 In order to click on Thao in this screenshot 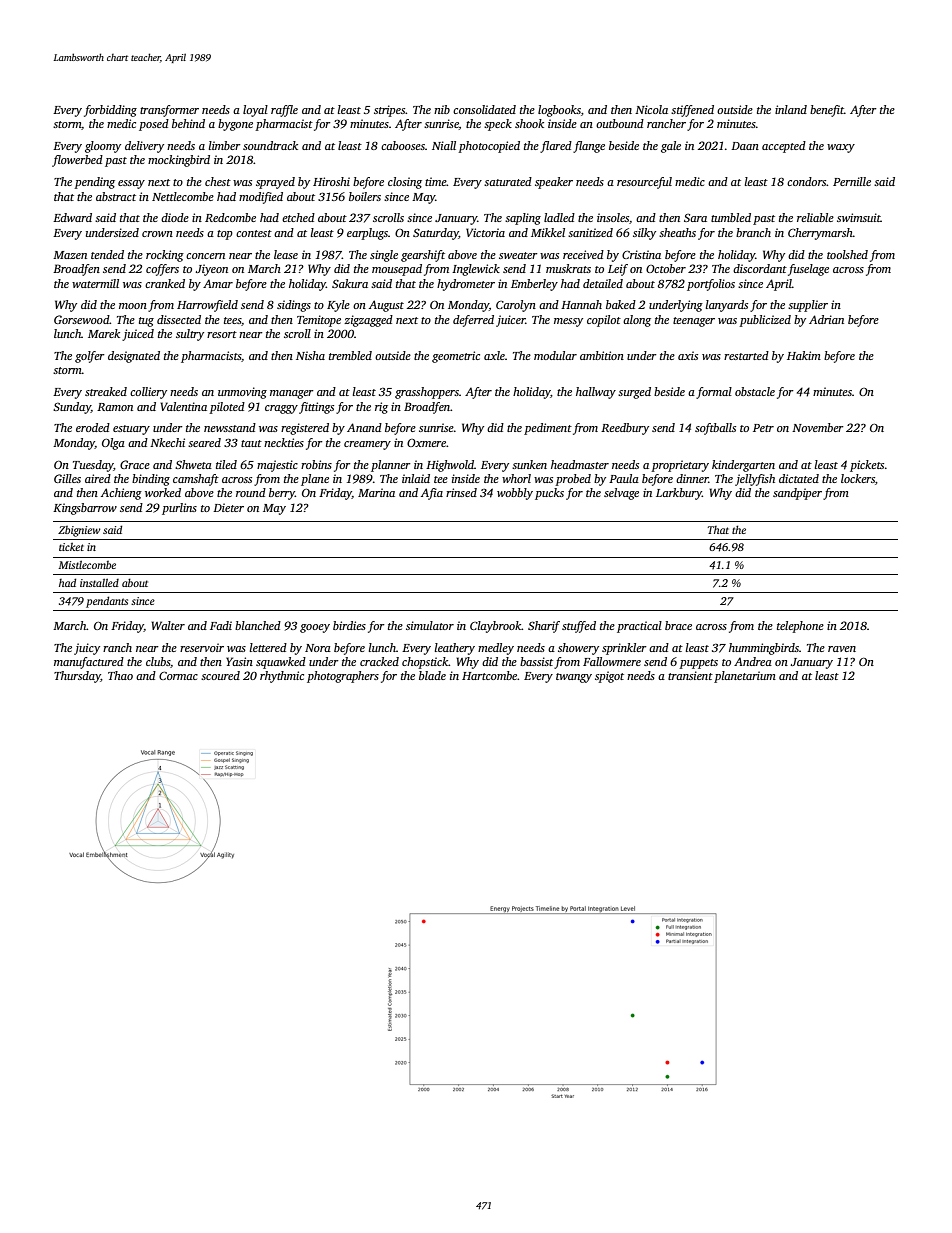, I will do `click(120, 675)`.
